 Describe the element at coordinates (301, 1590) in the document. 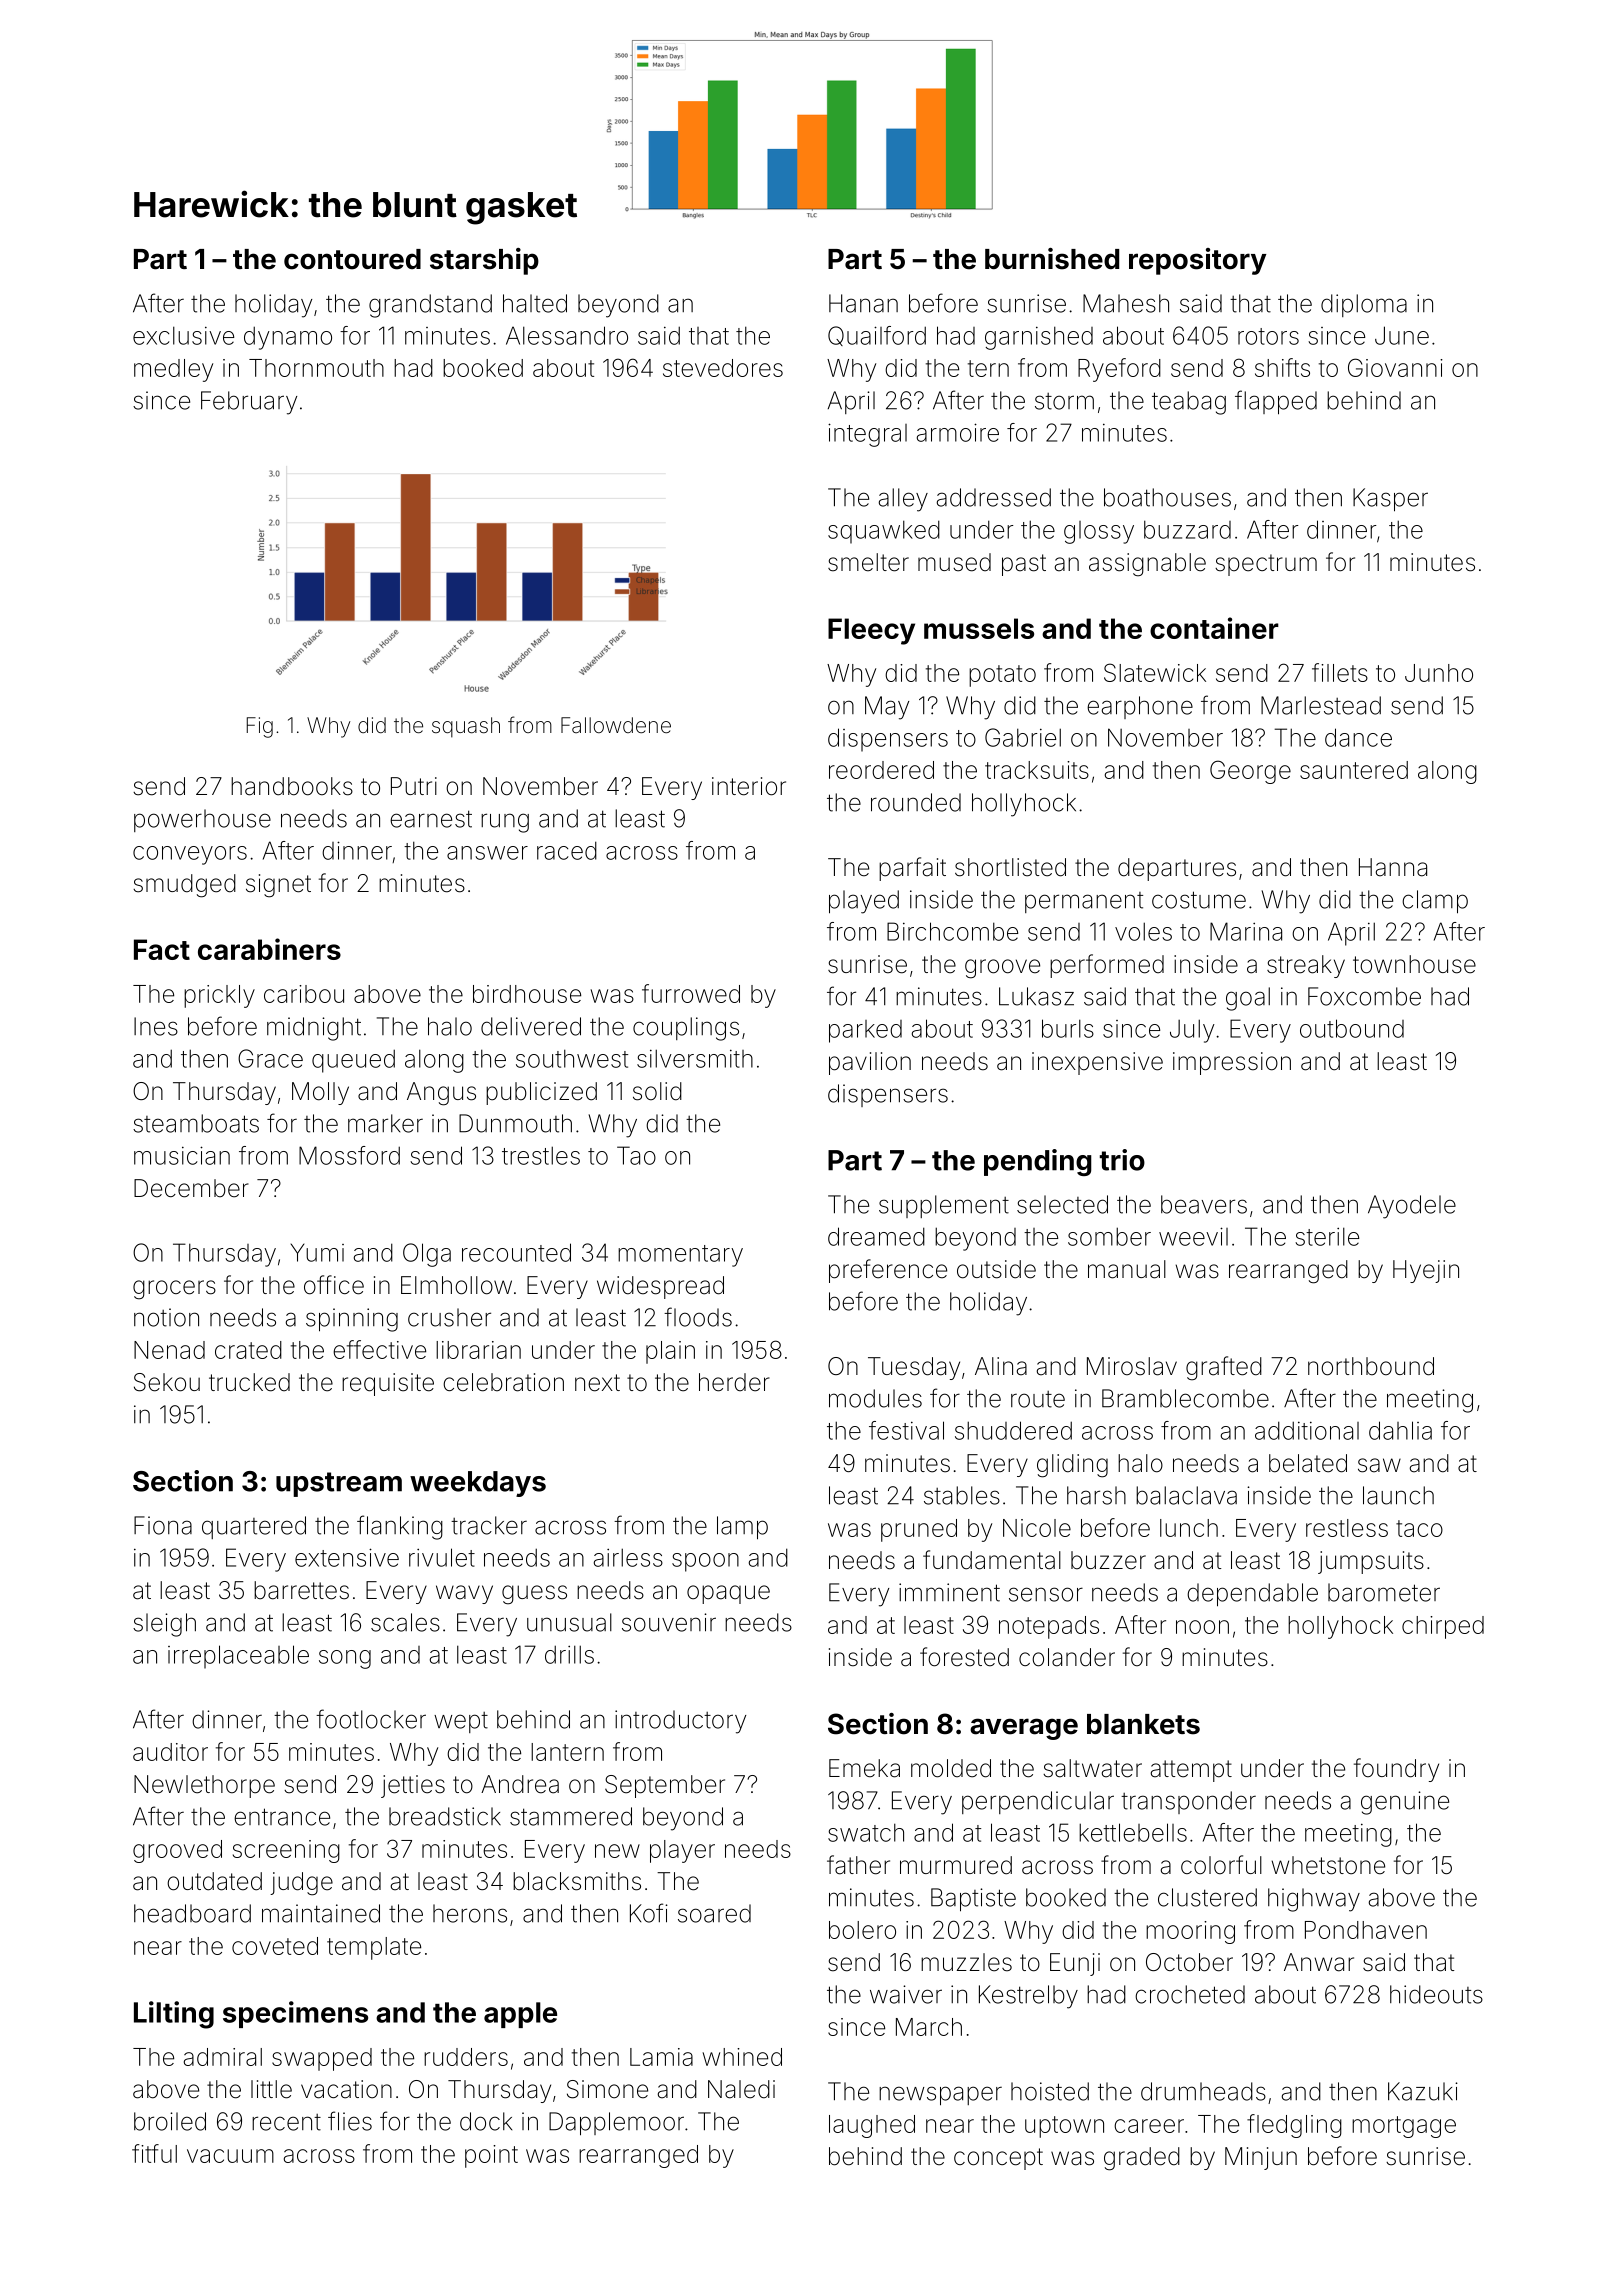

I see `barrettes` at that location.
